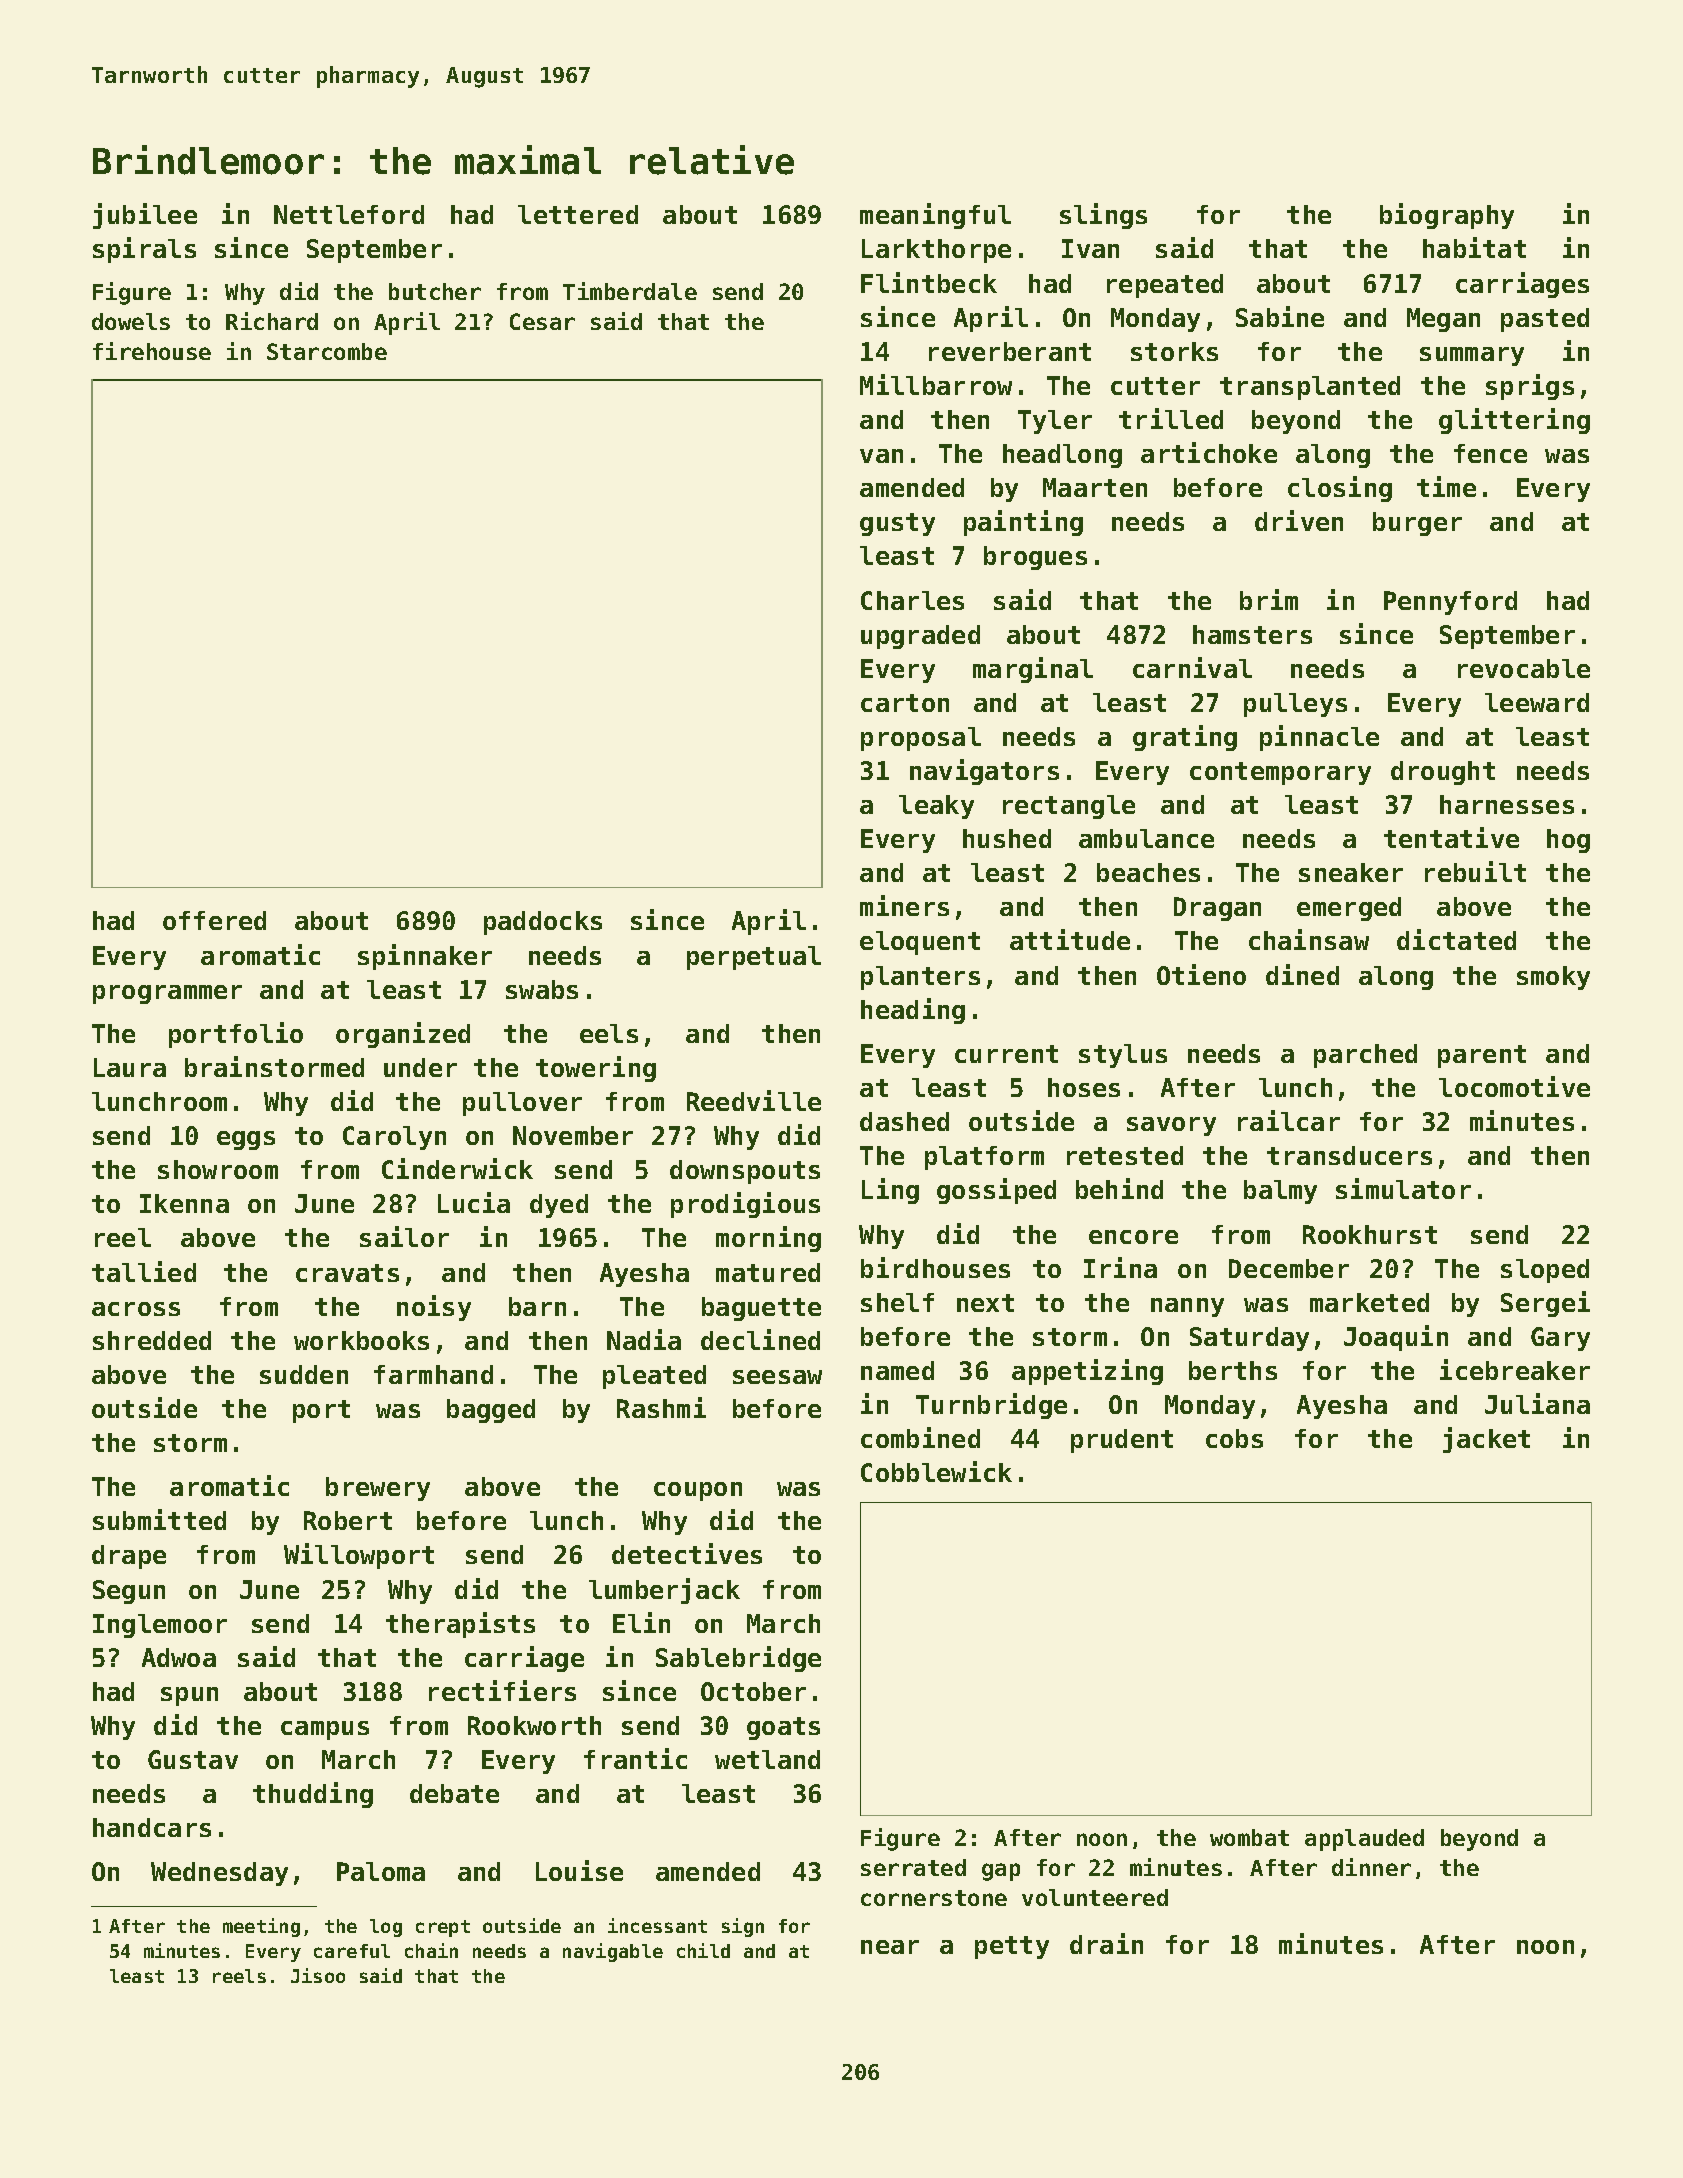 This screenshot has width=1683, height=2178. Describe the element at coordinates (935, 1267) in the screenshot. I see `birdhouses` at that location.
